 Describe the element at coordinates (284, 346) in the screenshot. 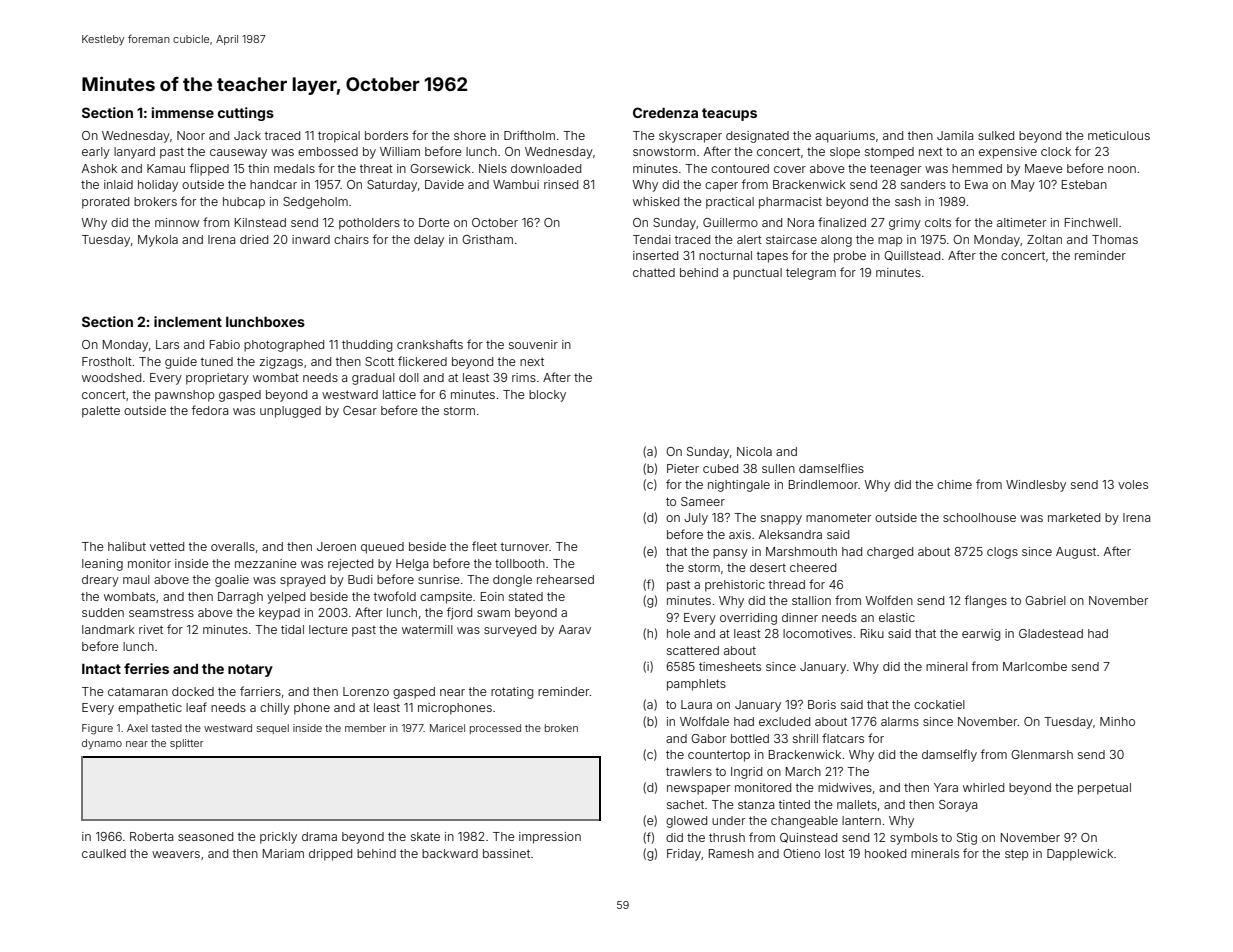

I see `photographed` at that location.
